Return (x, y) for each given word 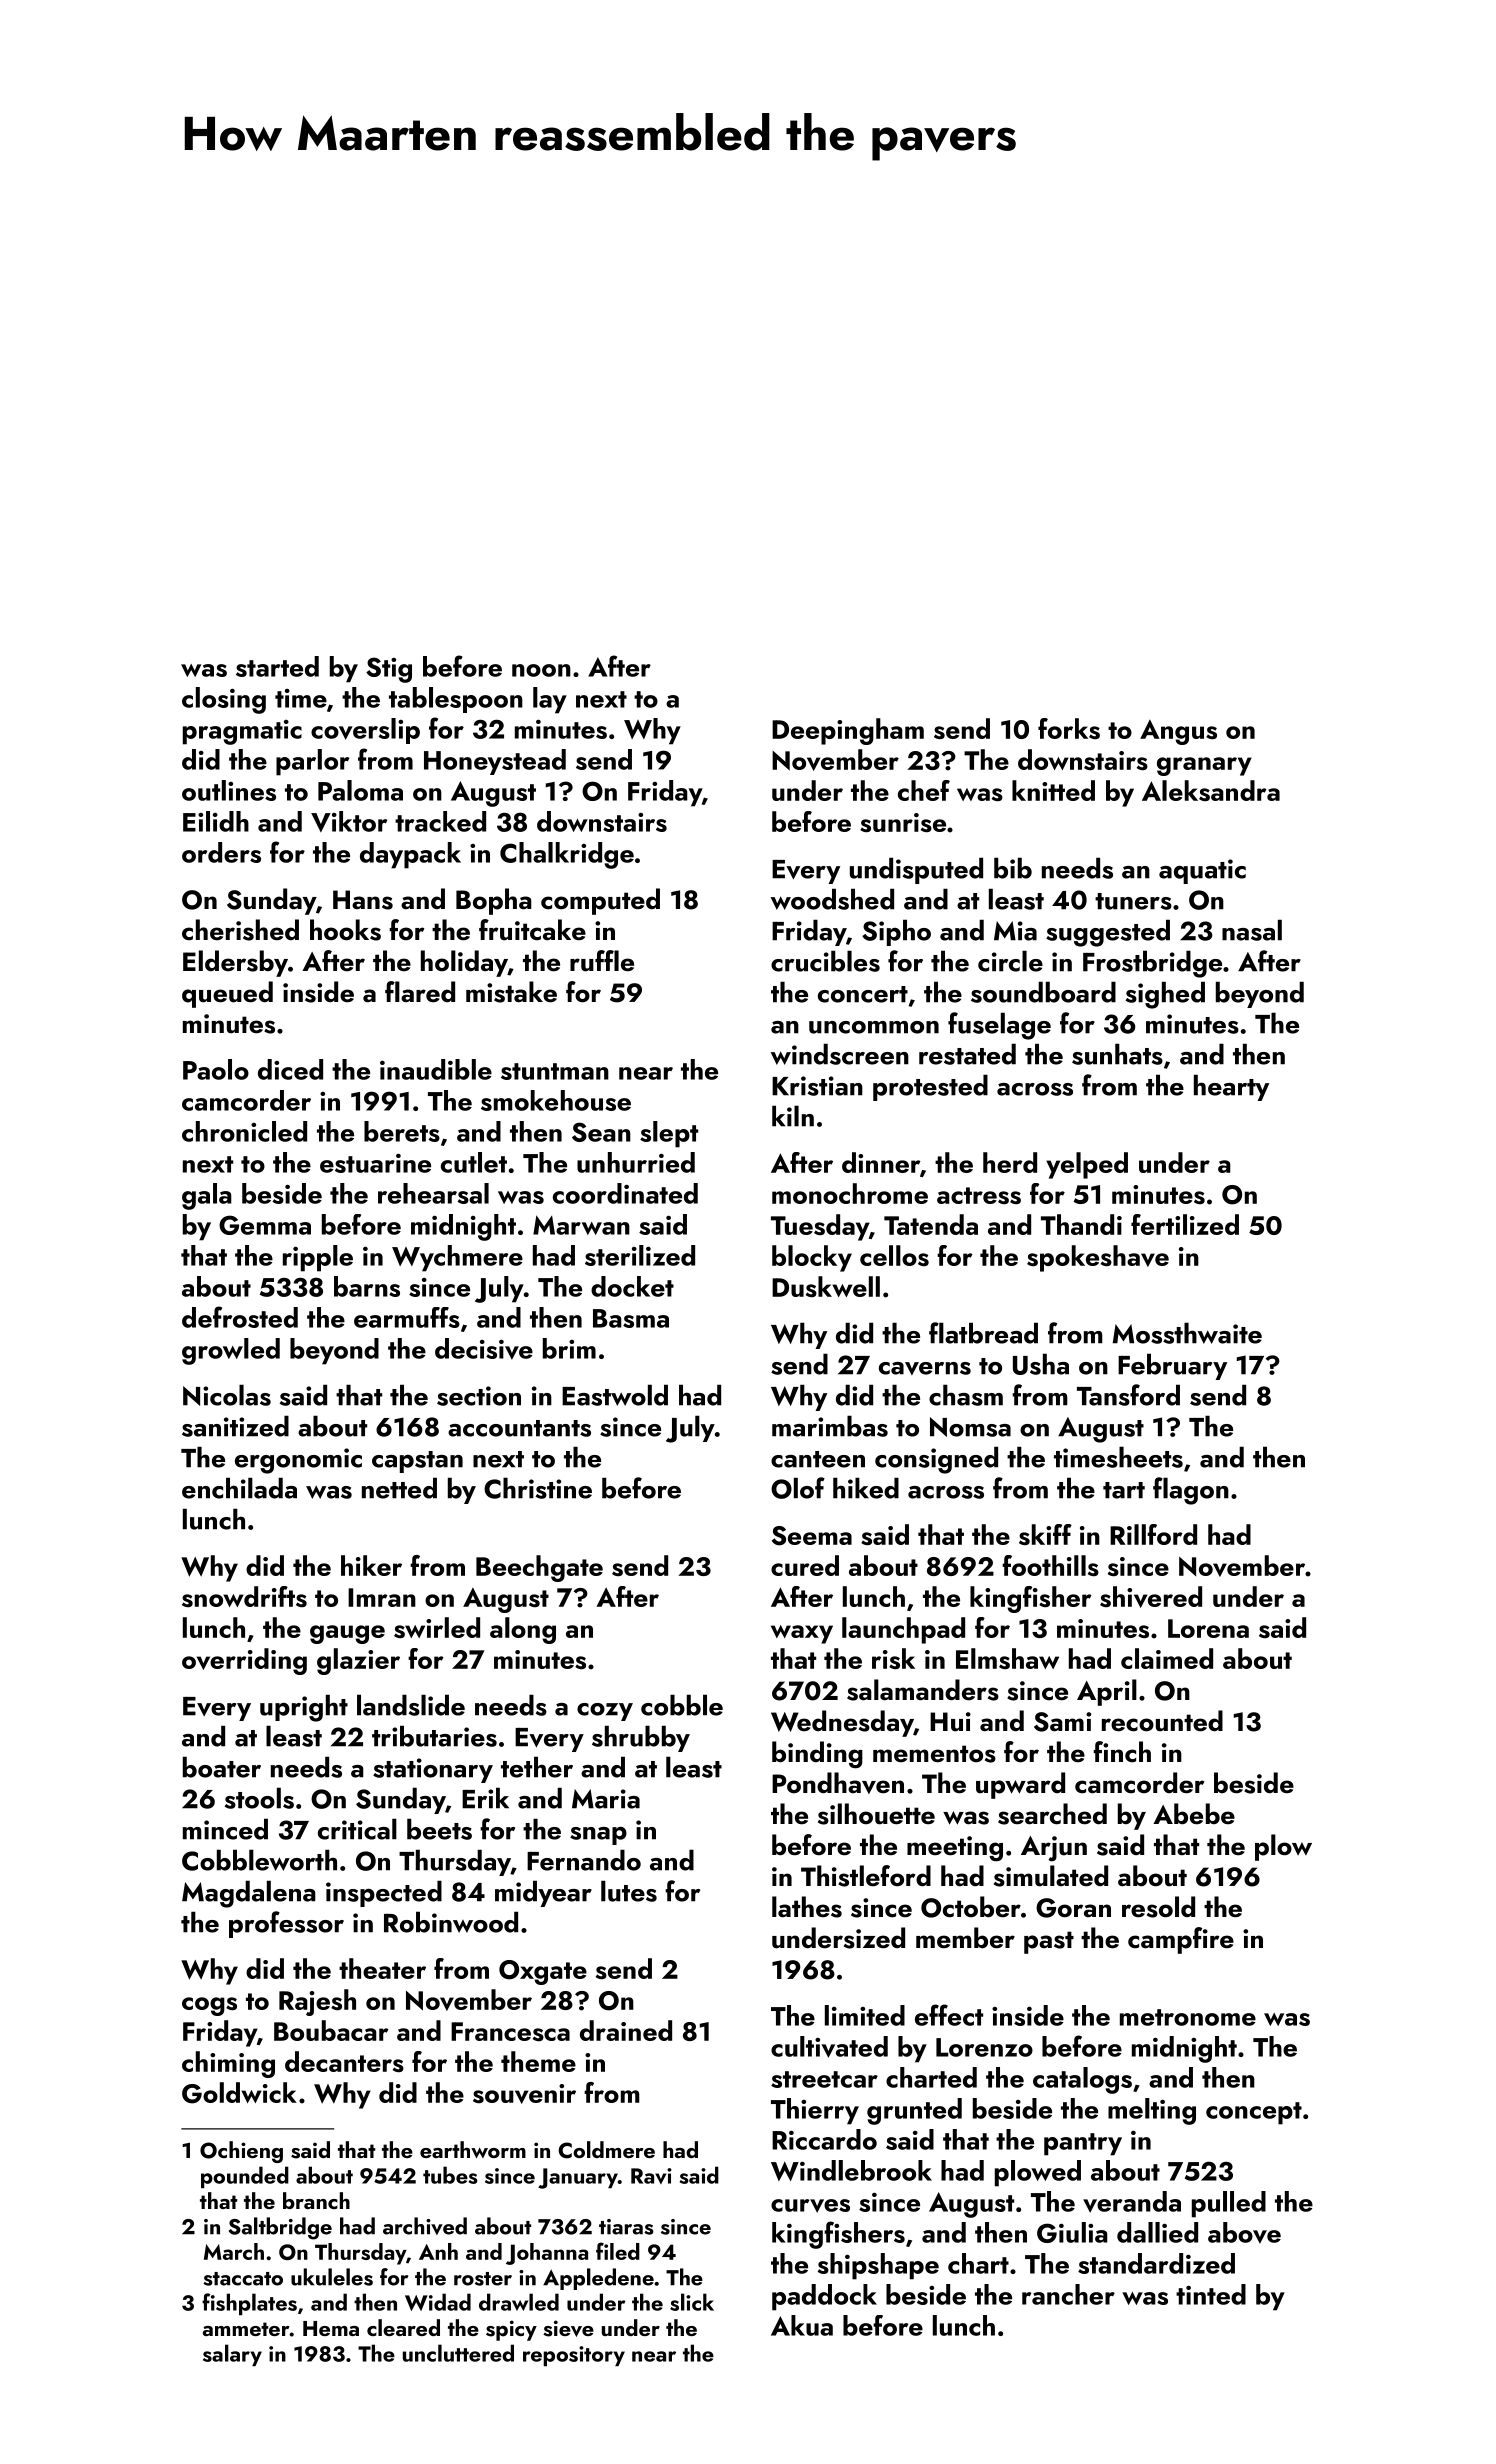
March (234, 2251)
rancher (1068, 2294)
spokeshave (1098, 1258)
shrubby (641, 1738)
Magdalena (249, 1894)
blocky (812, 1258)
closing (224, 700)
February (1172, 1366)
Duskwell (826, 1286)
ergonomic (298, 1461)
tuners (1133, 901)
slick (692, 2302)
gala (207, 1196)
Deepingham (848, 731)
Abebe (1194, 1814)
